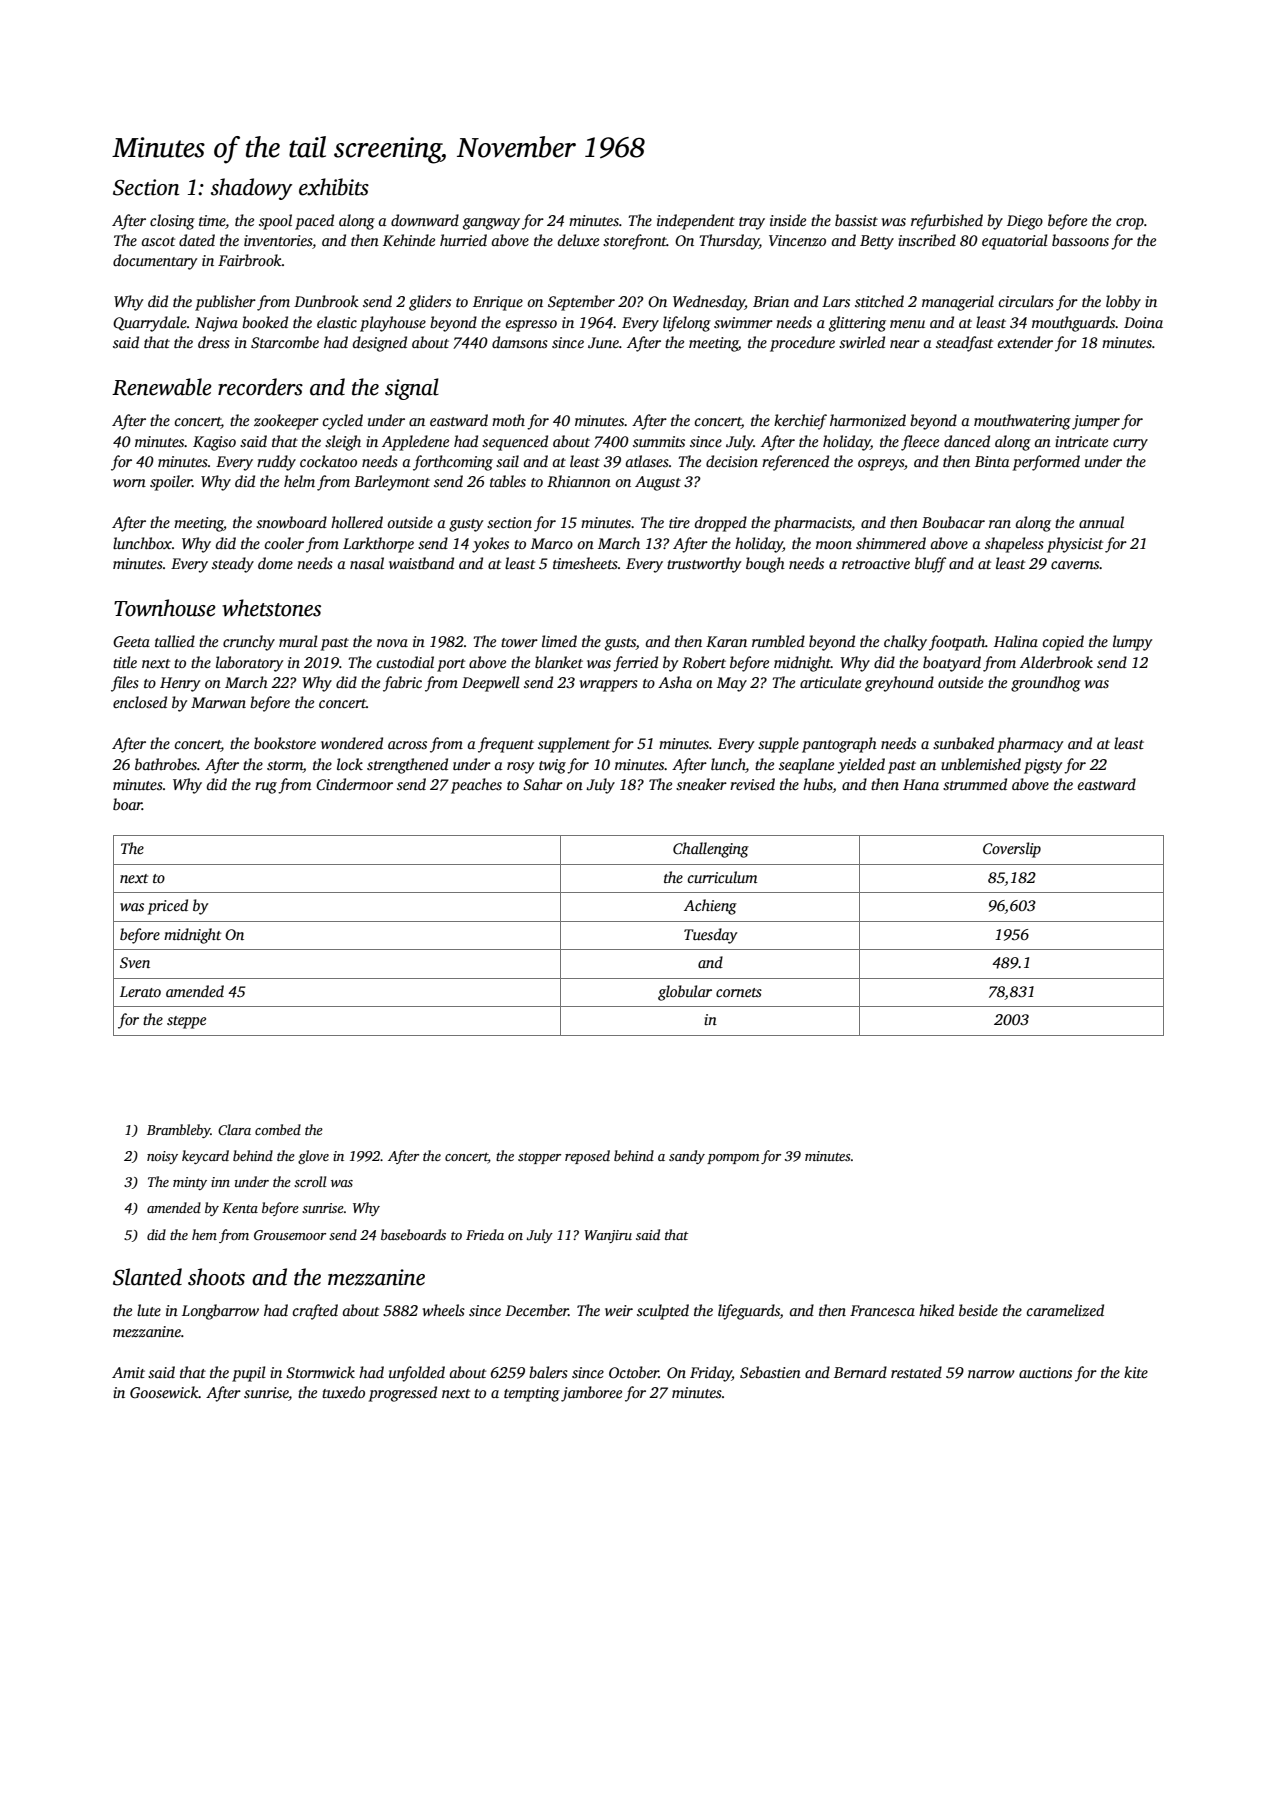 Image resolution: width=1277 pixels, height=1806 pixels. What do you see at coordinates (552, 766) in the page?
I see `twig` at bounding box center [552, 766].
